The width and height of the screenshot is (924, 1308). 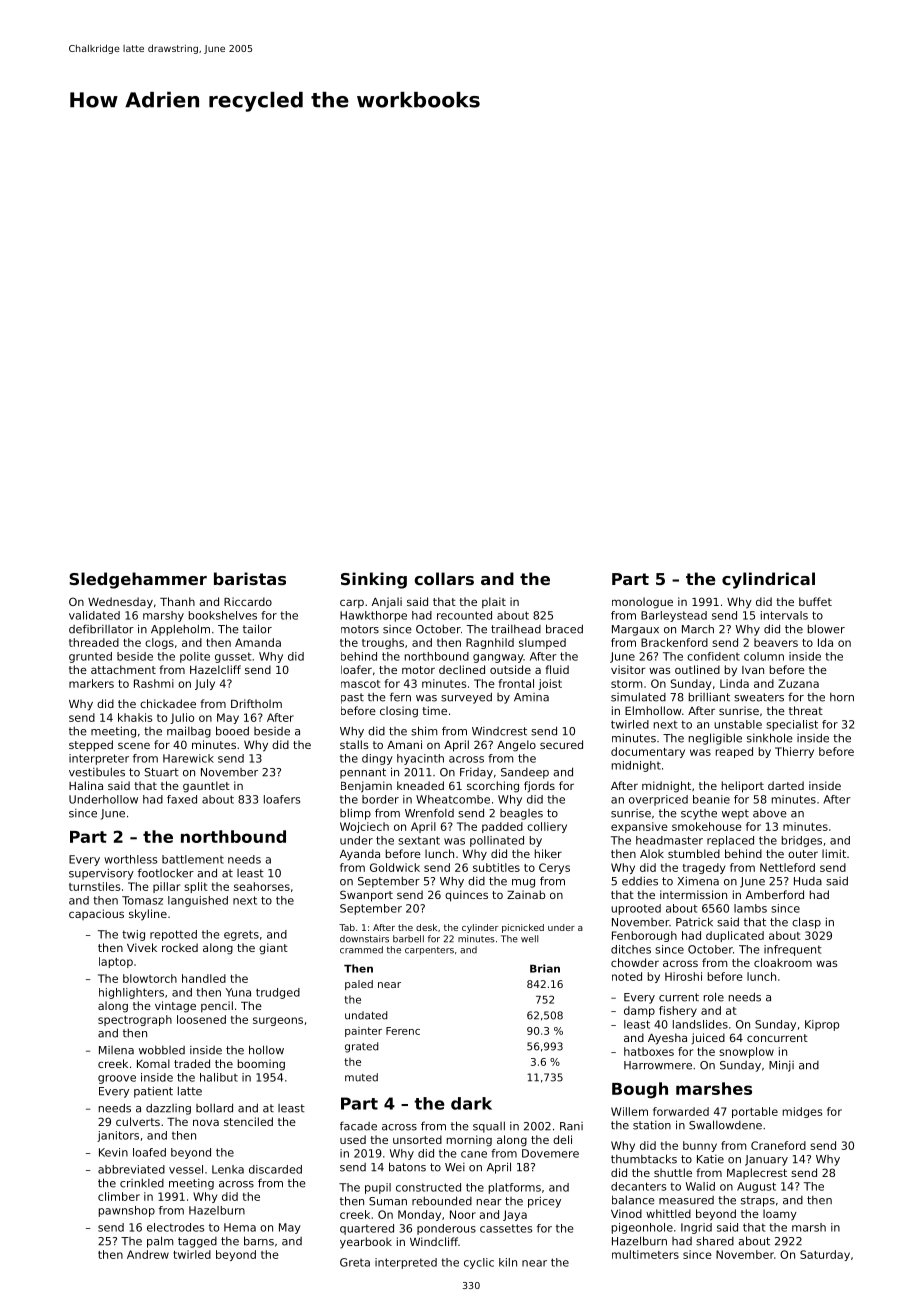 I want to click on Windcrest, so click(x=499, y=731).
